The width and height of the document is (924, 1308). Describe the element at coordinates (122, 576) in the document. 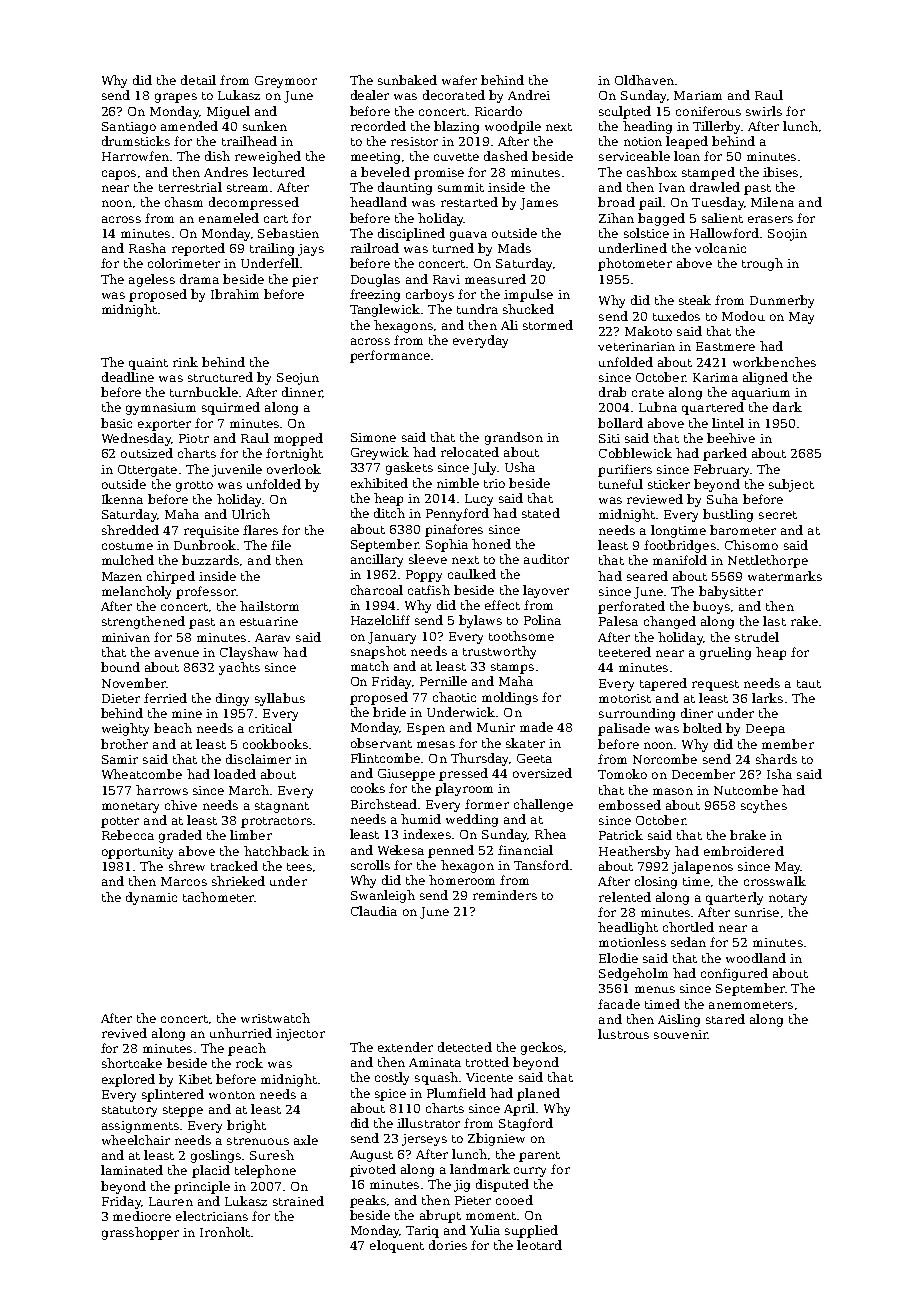

I see `Mazen` at that location.
